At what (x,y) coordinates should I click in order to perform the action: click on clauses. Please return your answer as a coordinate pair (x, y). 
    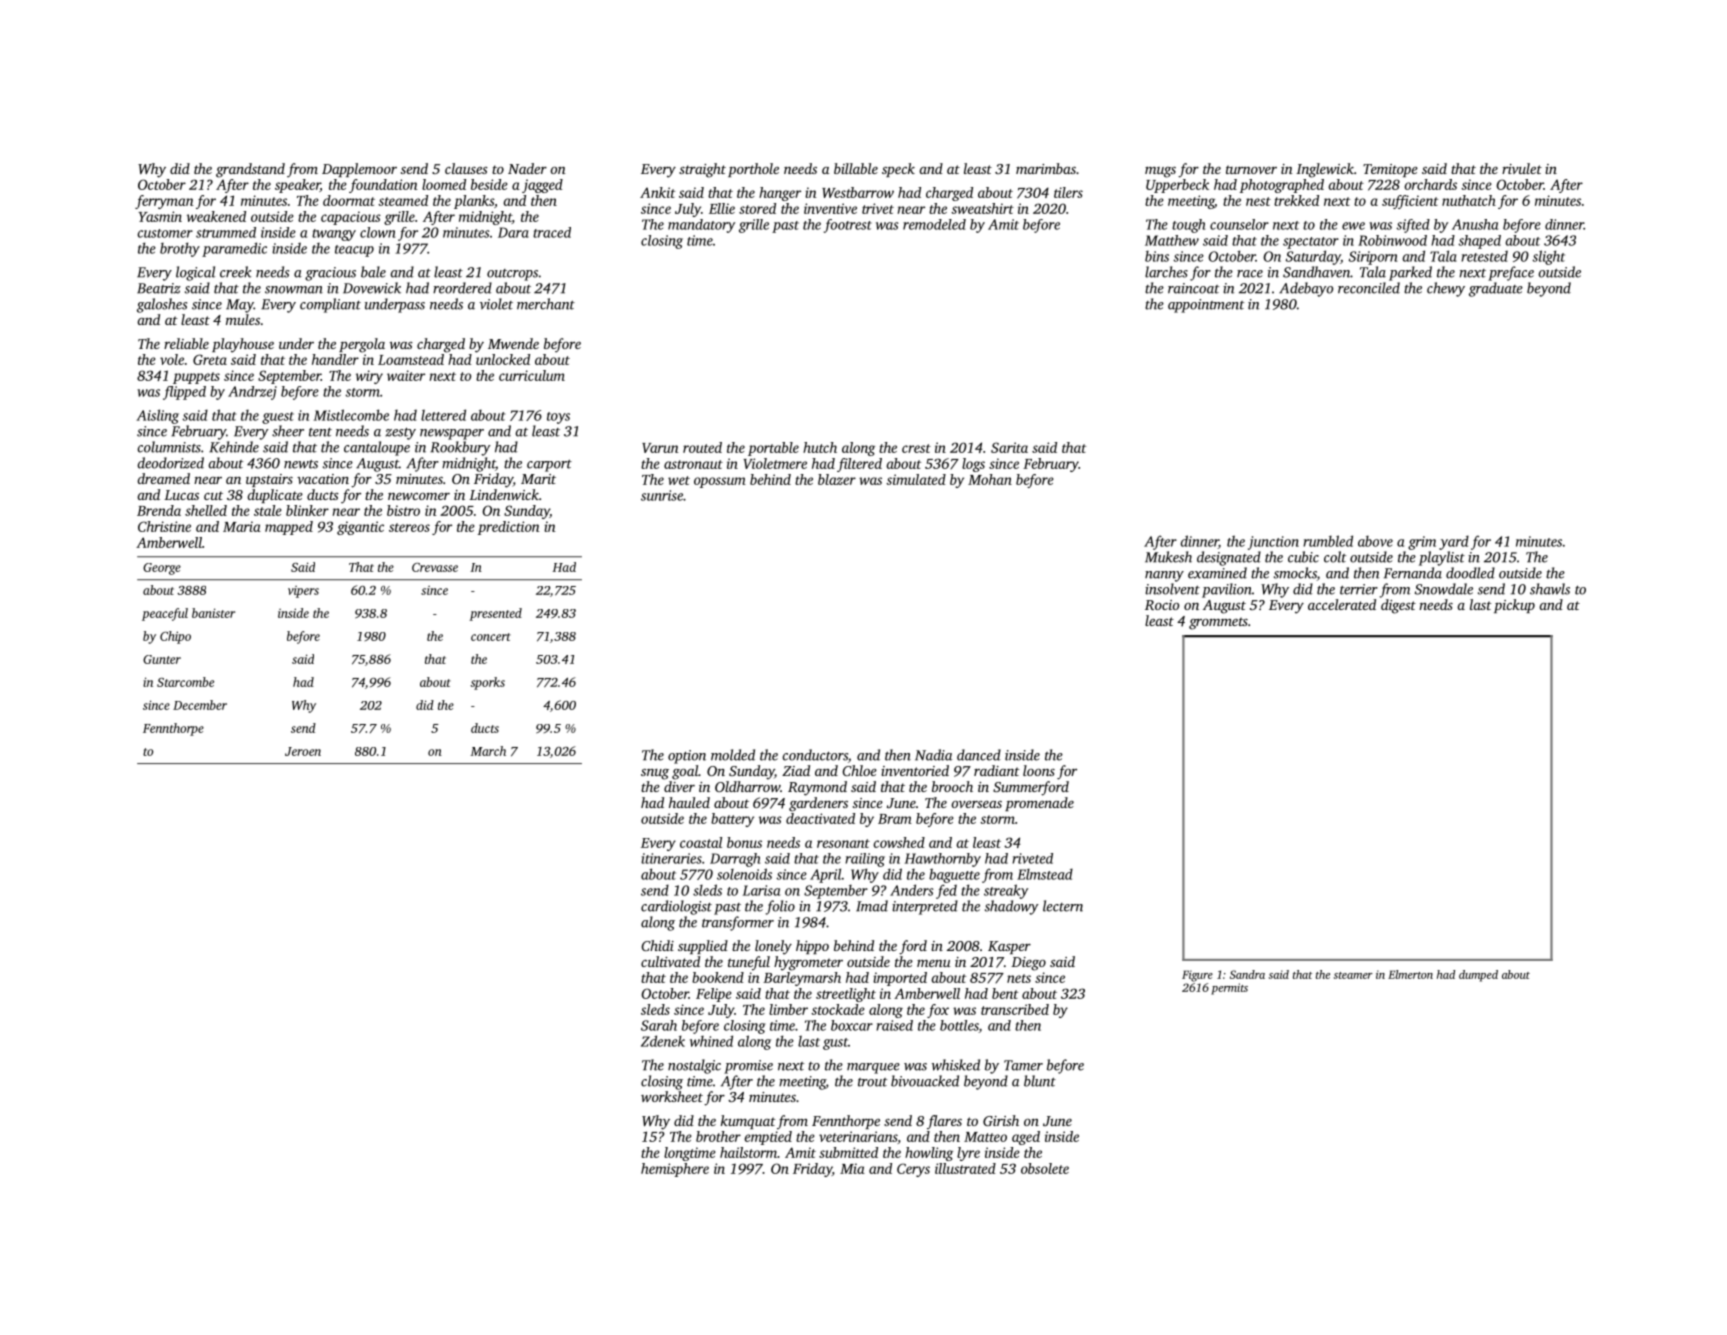
    Looking at the image, I should click on (466, 168).
